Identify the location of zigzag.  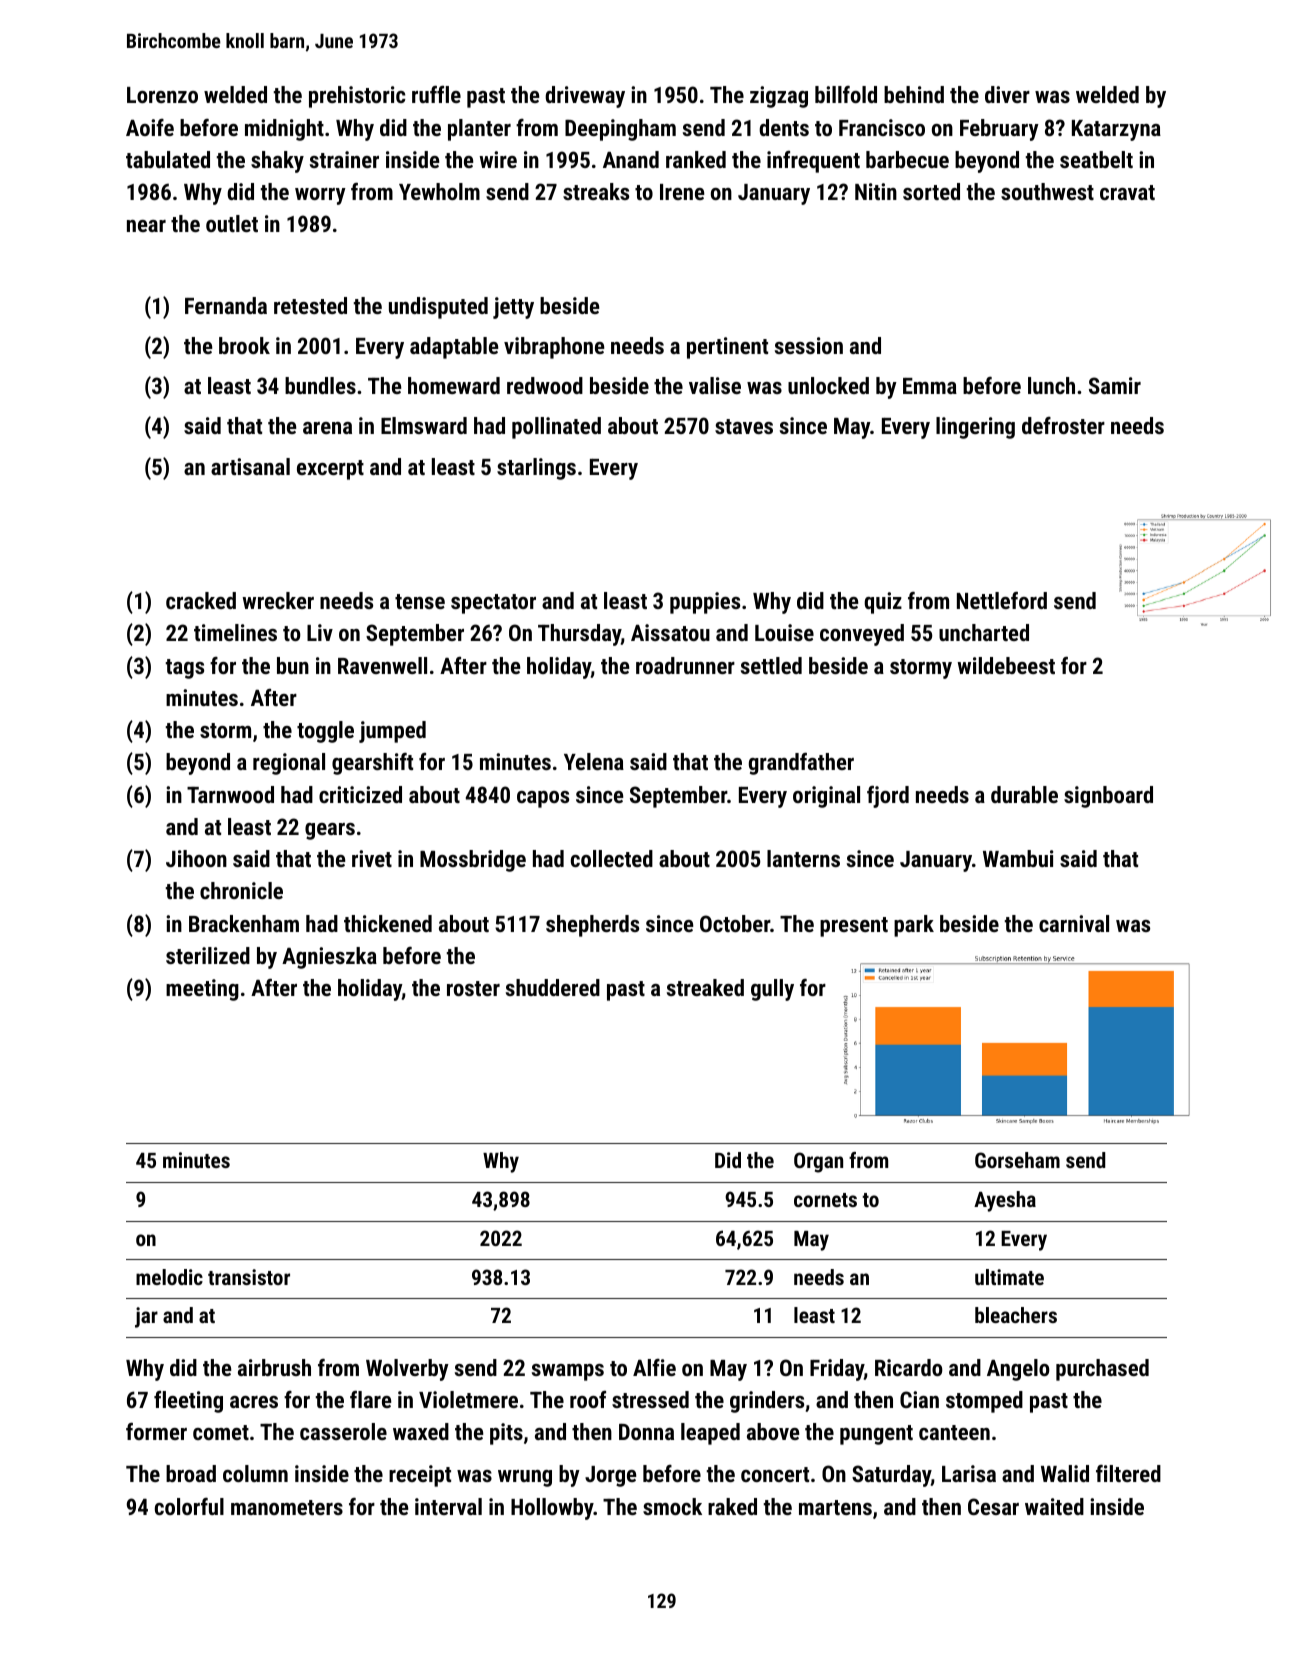
(779, 97).
